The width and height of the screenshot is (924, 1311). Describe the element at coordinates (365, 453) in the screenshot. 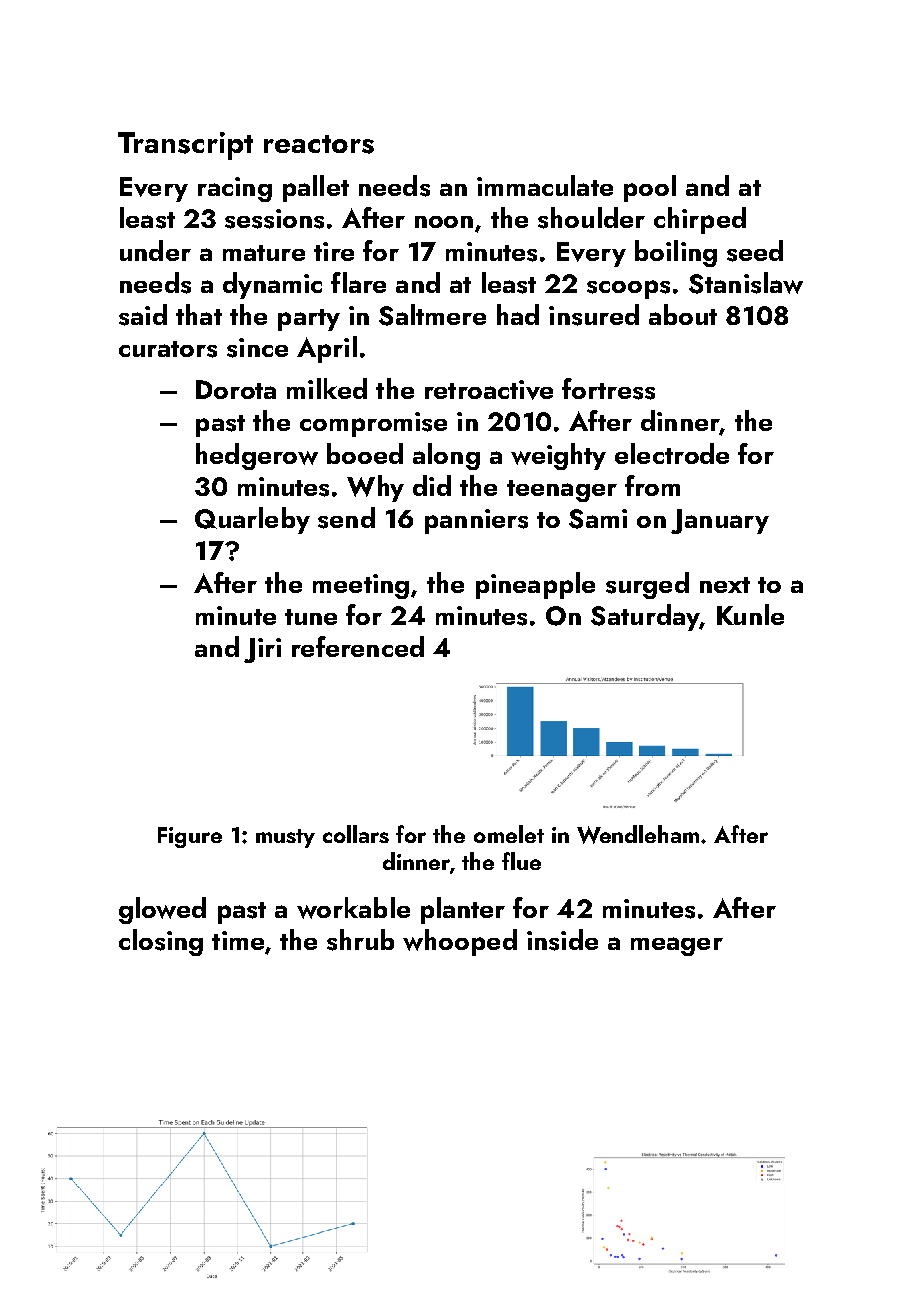

I see `booed` at that location.
